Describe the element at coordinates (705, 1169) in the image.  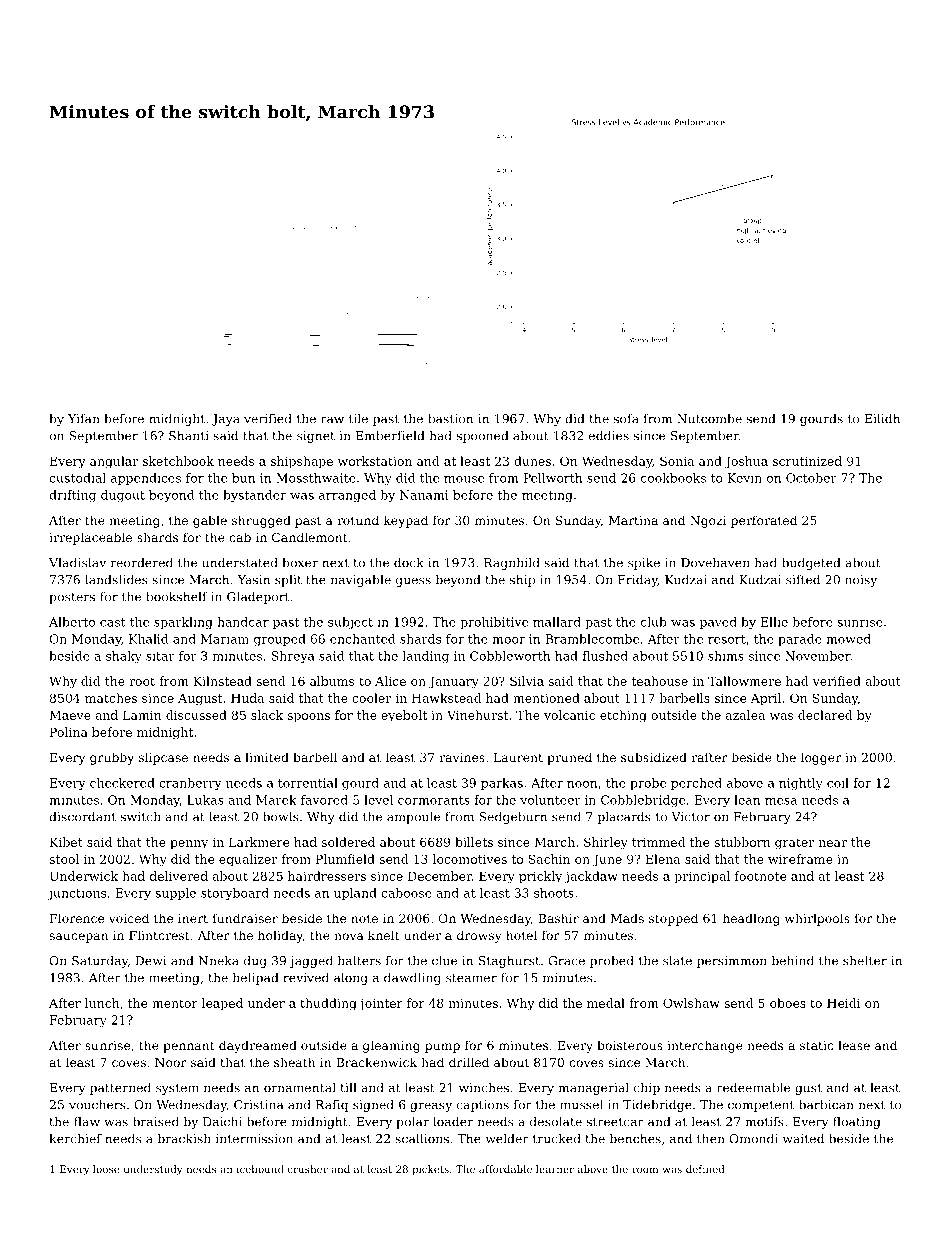
I see `defined` at that location.
